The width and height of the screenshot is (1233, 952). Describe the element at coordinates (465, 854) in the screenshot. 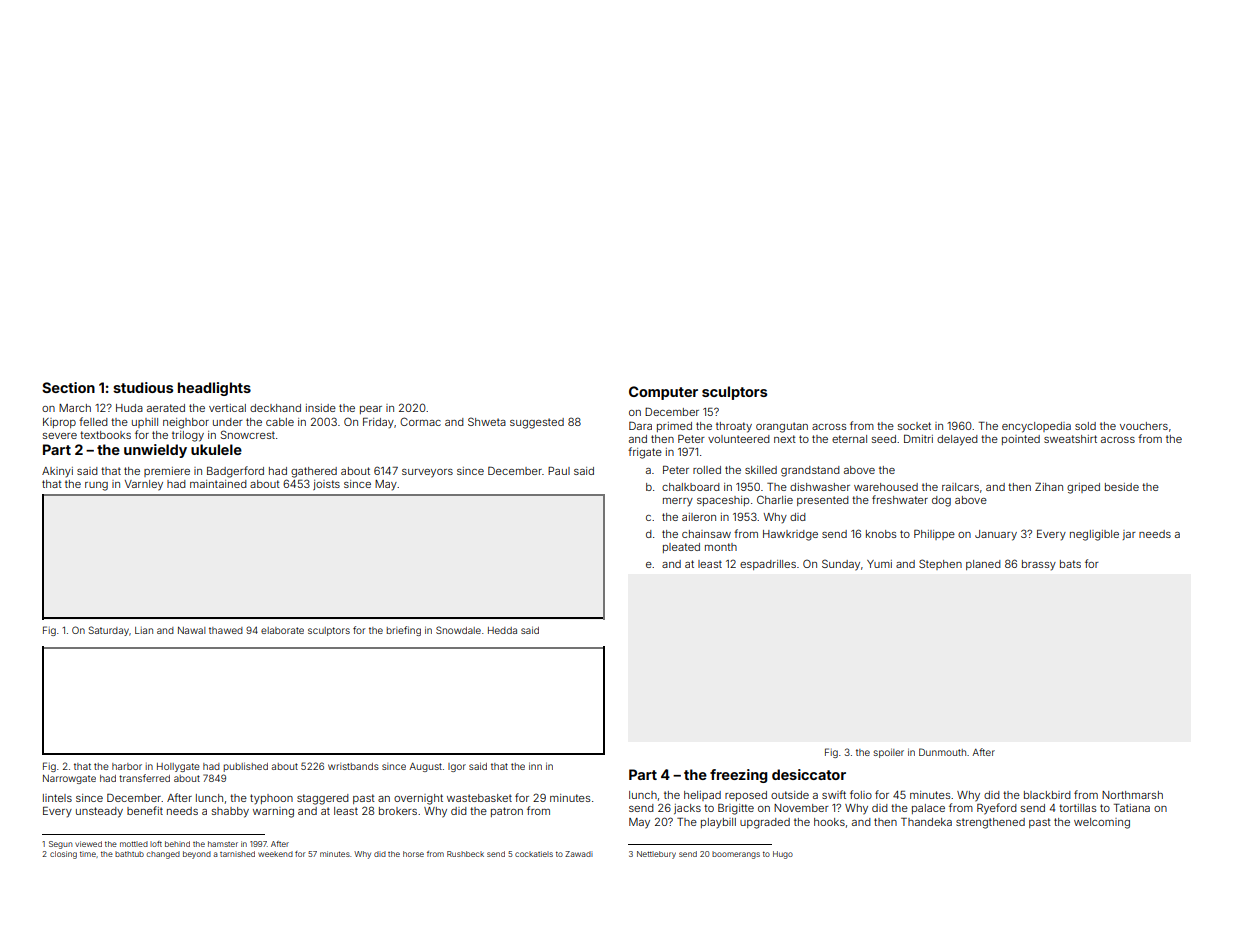

I see `Rushbeck` at that location.
